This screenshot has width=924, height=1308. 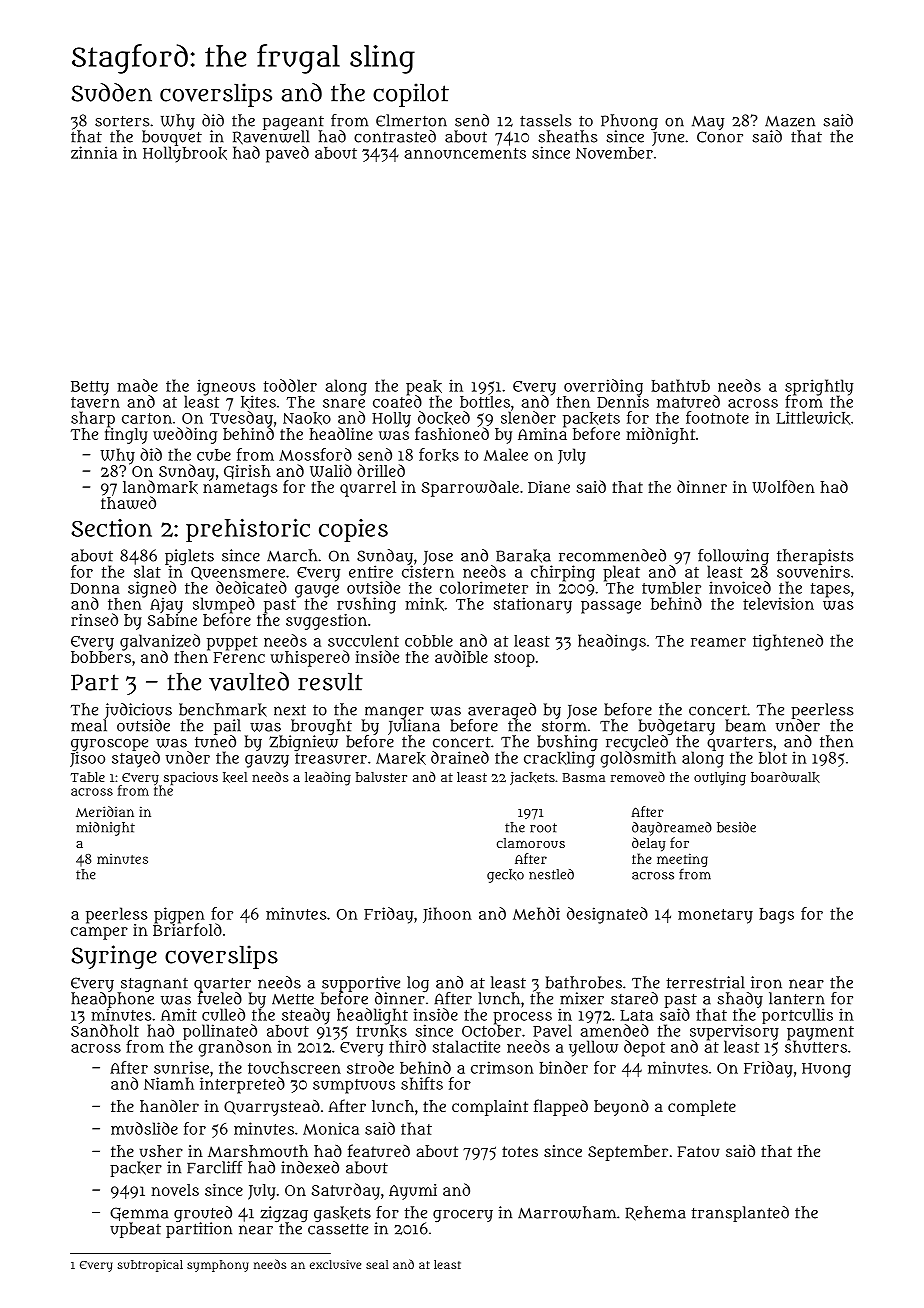 I want to click on bouquet, so click(x=172, y=138).
